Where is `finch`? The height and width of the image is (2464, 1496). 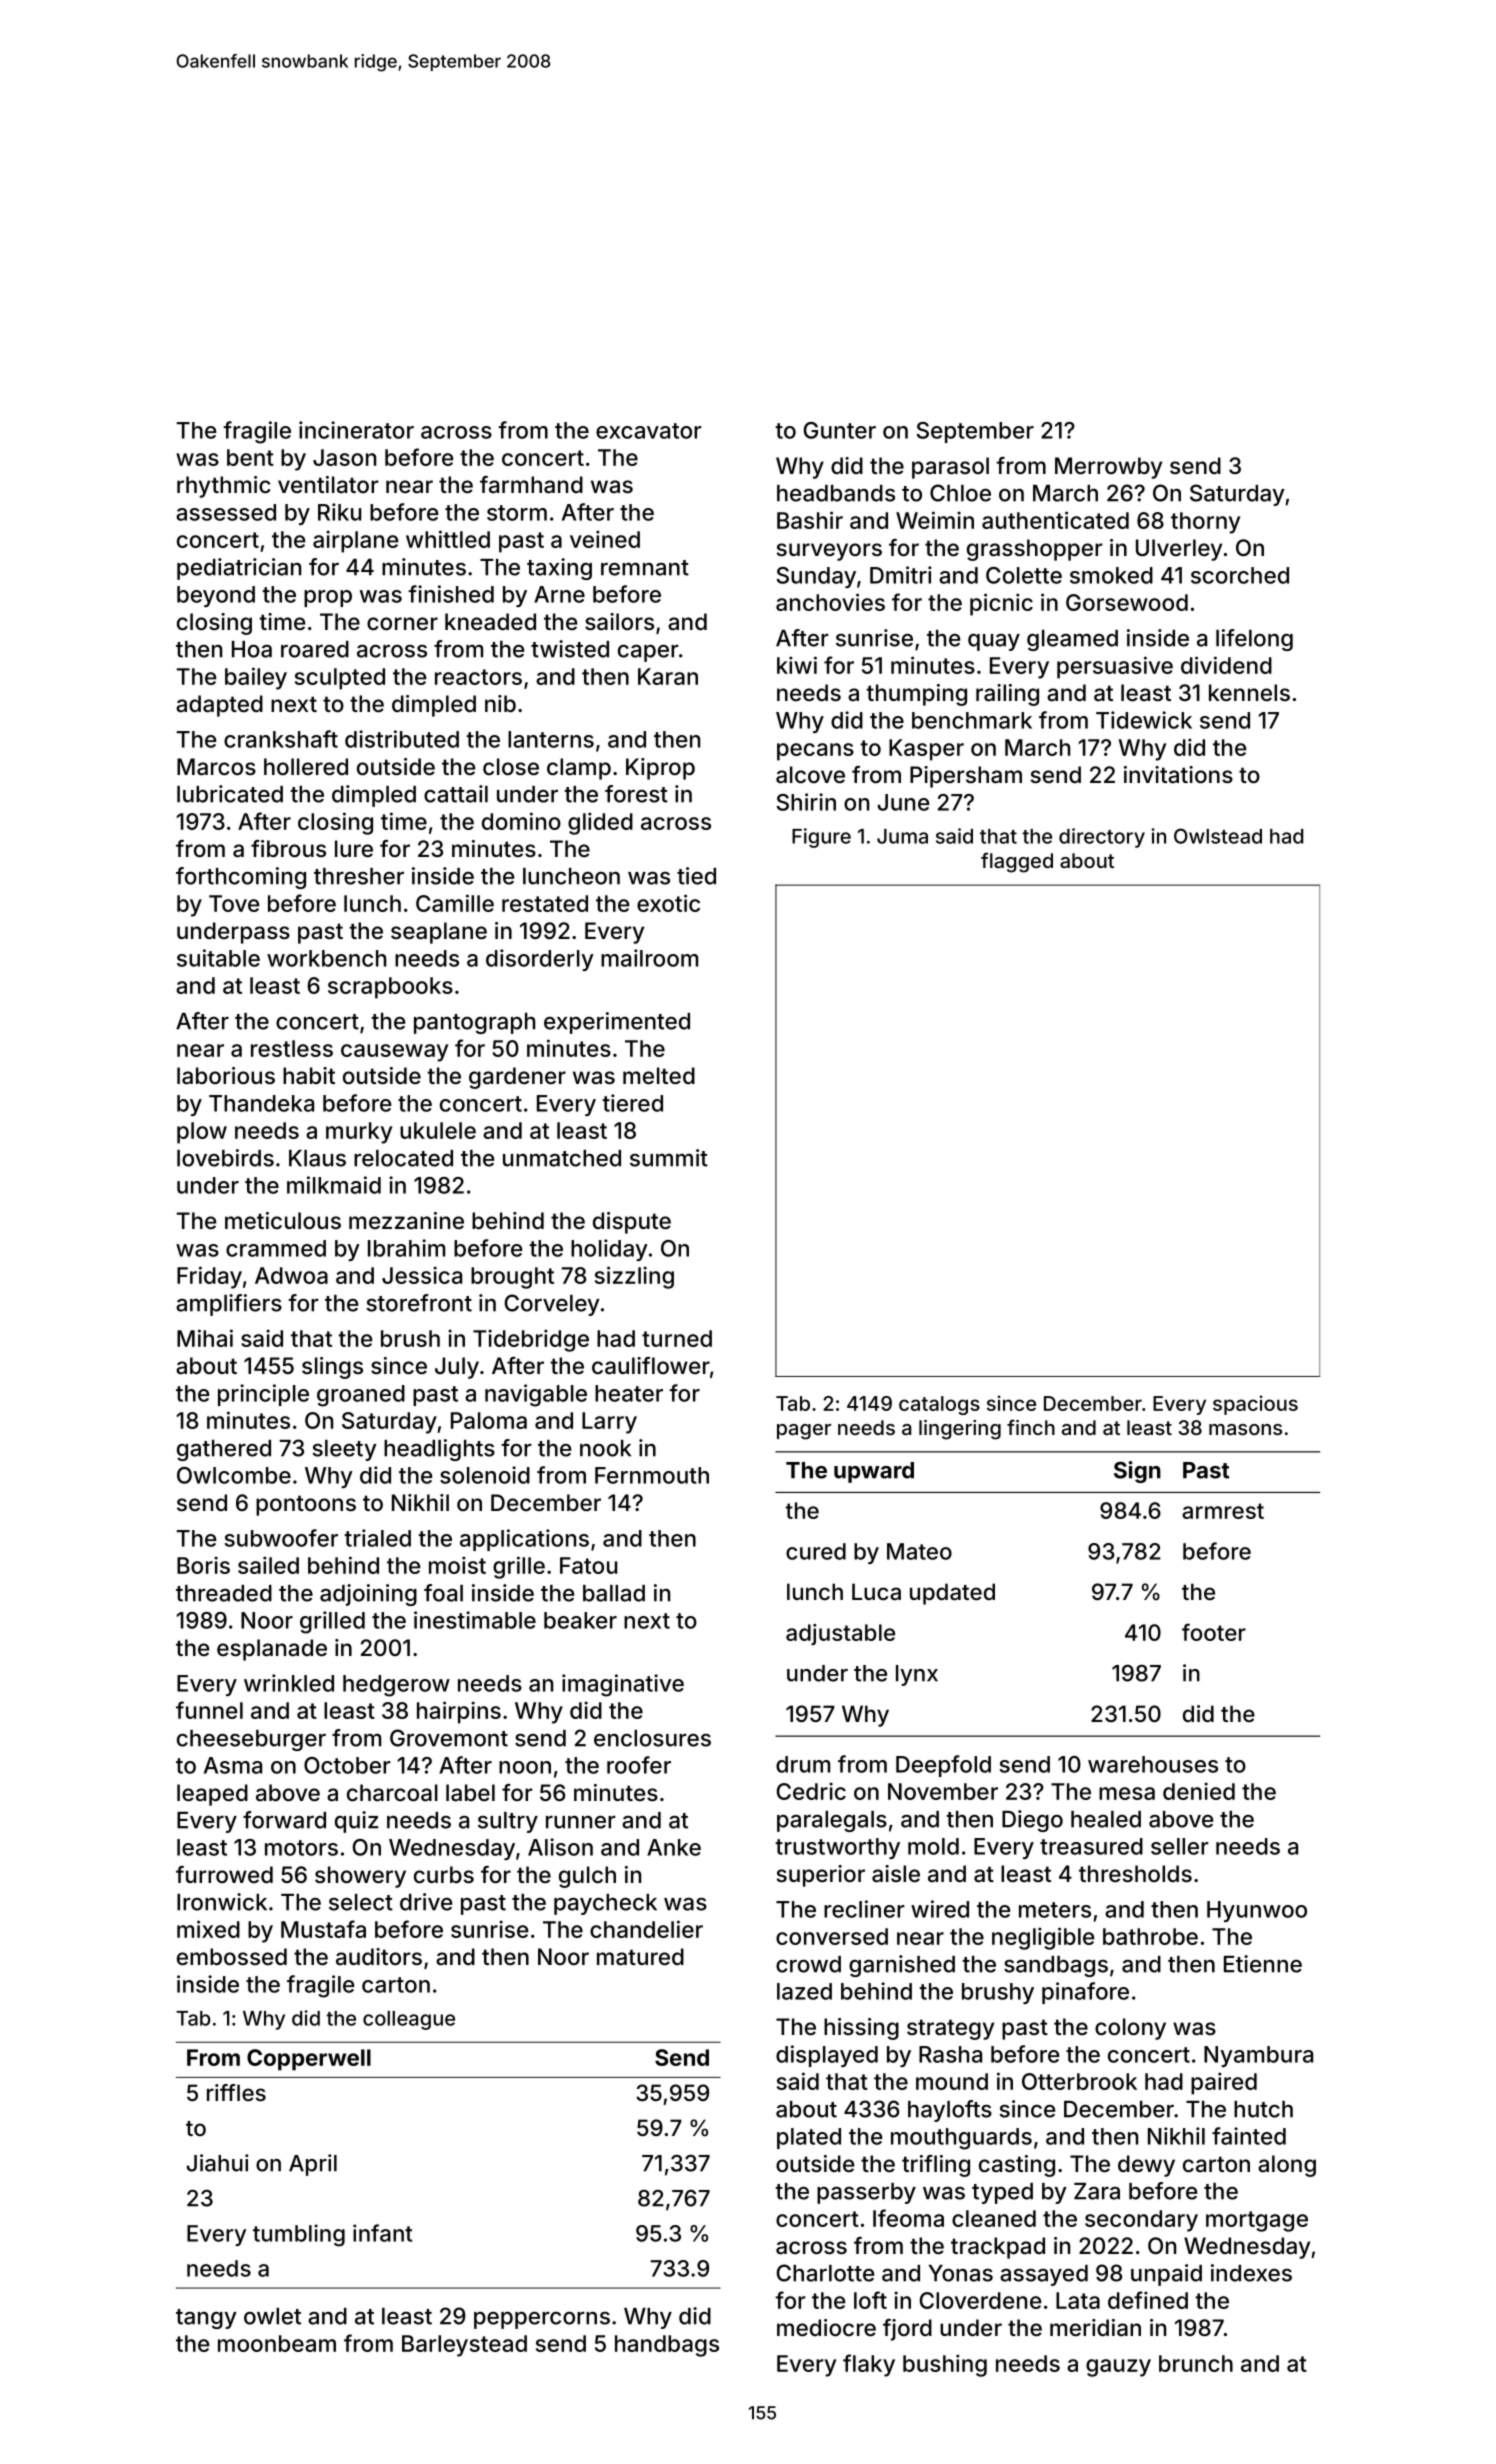
finch is located at coordinates (1031, 1427).
